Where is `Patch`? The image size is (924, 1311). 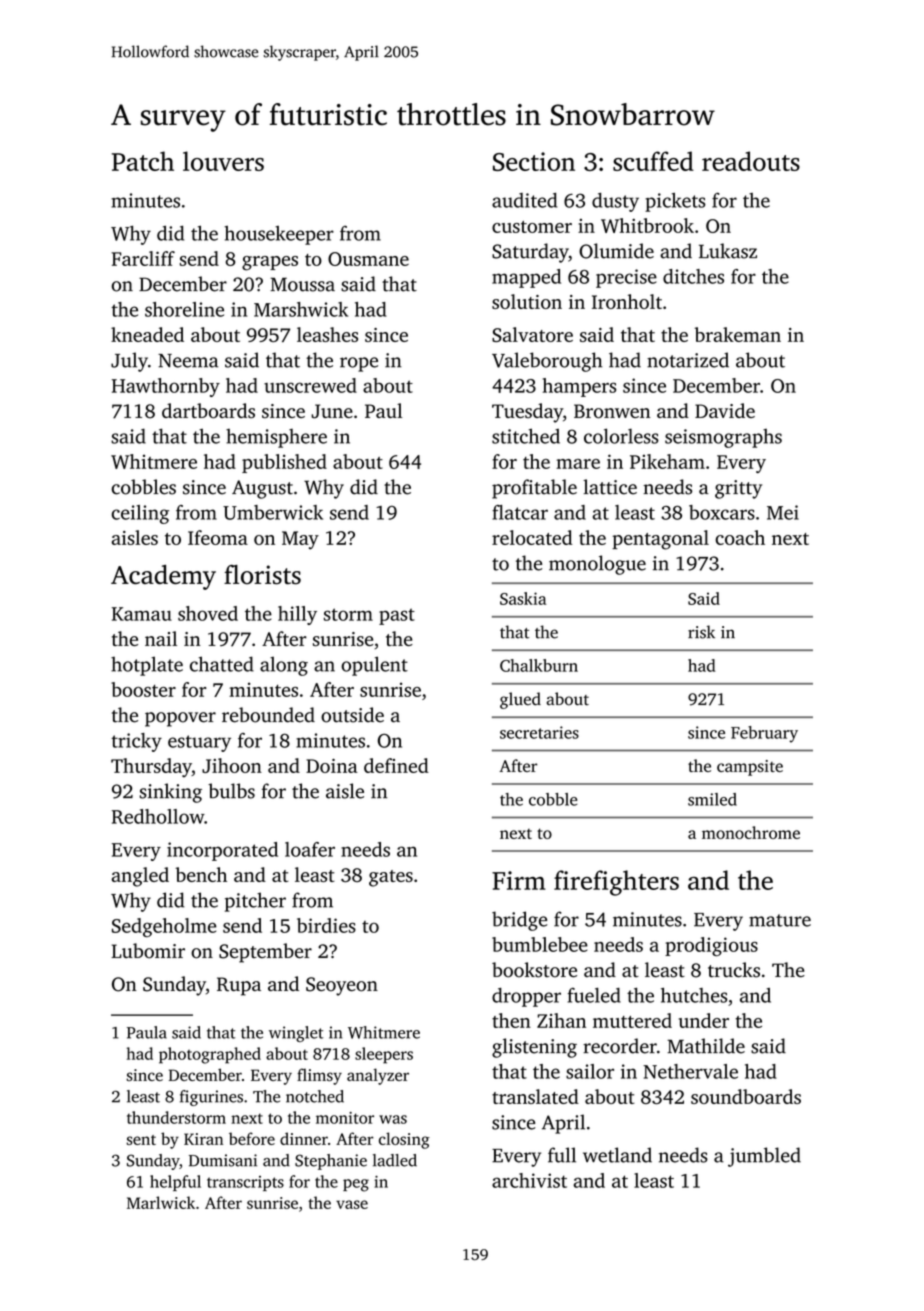 Patch is located at coordinates (143, 161).
